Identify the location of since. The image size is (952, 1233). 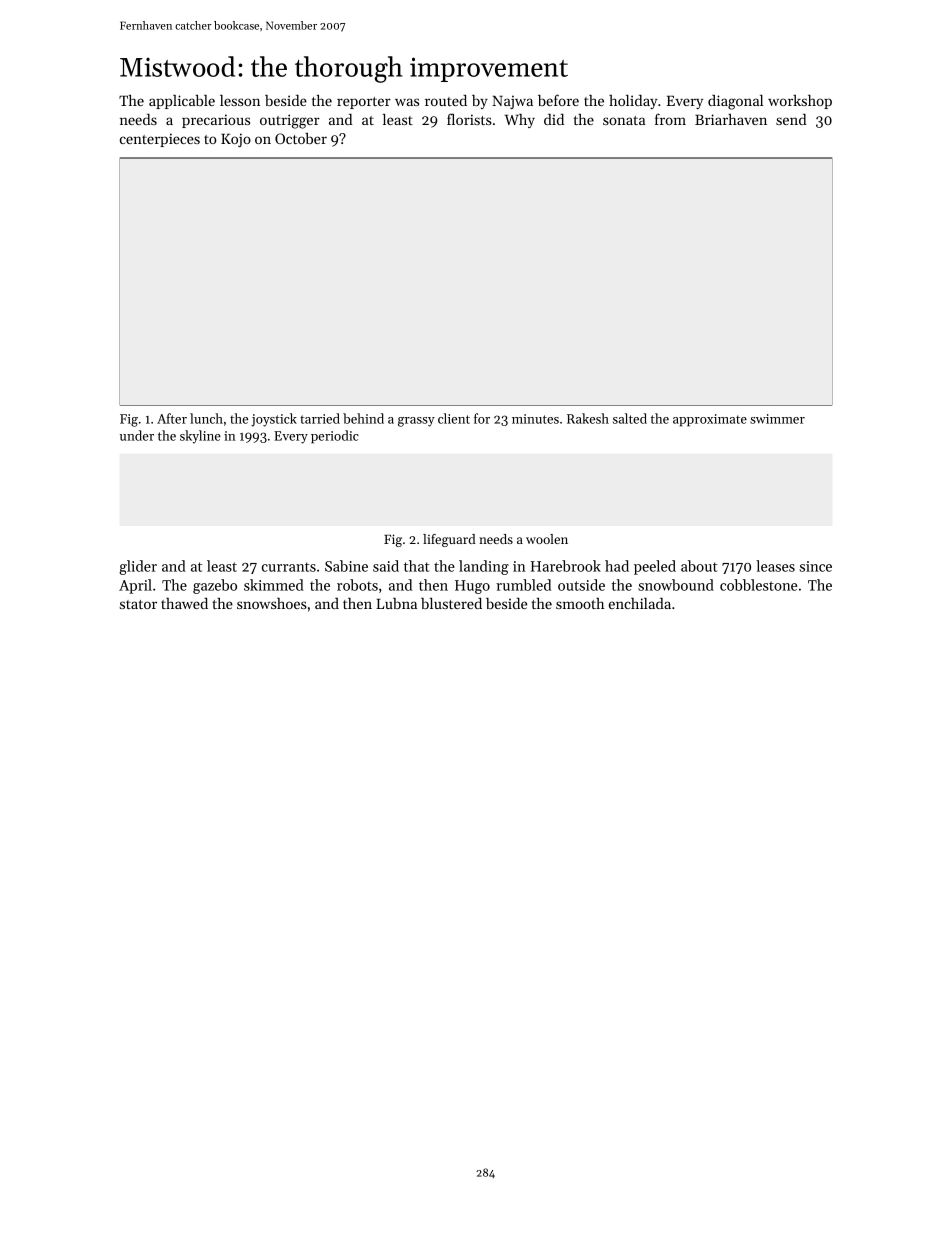
(816, 566).
